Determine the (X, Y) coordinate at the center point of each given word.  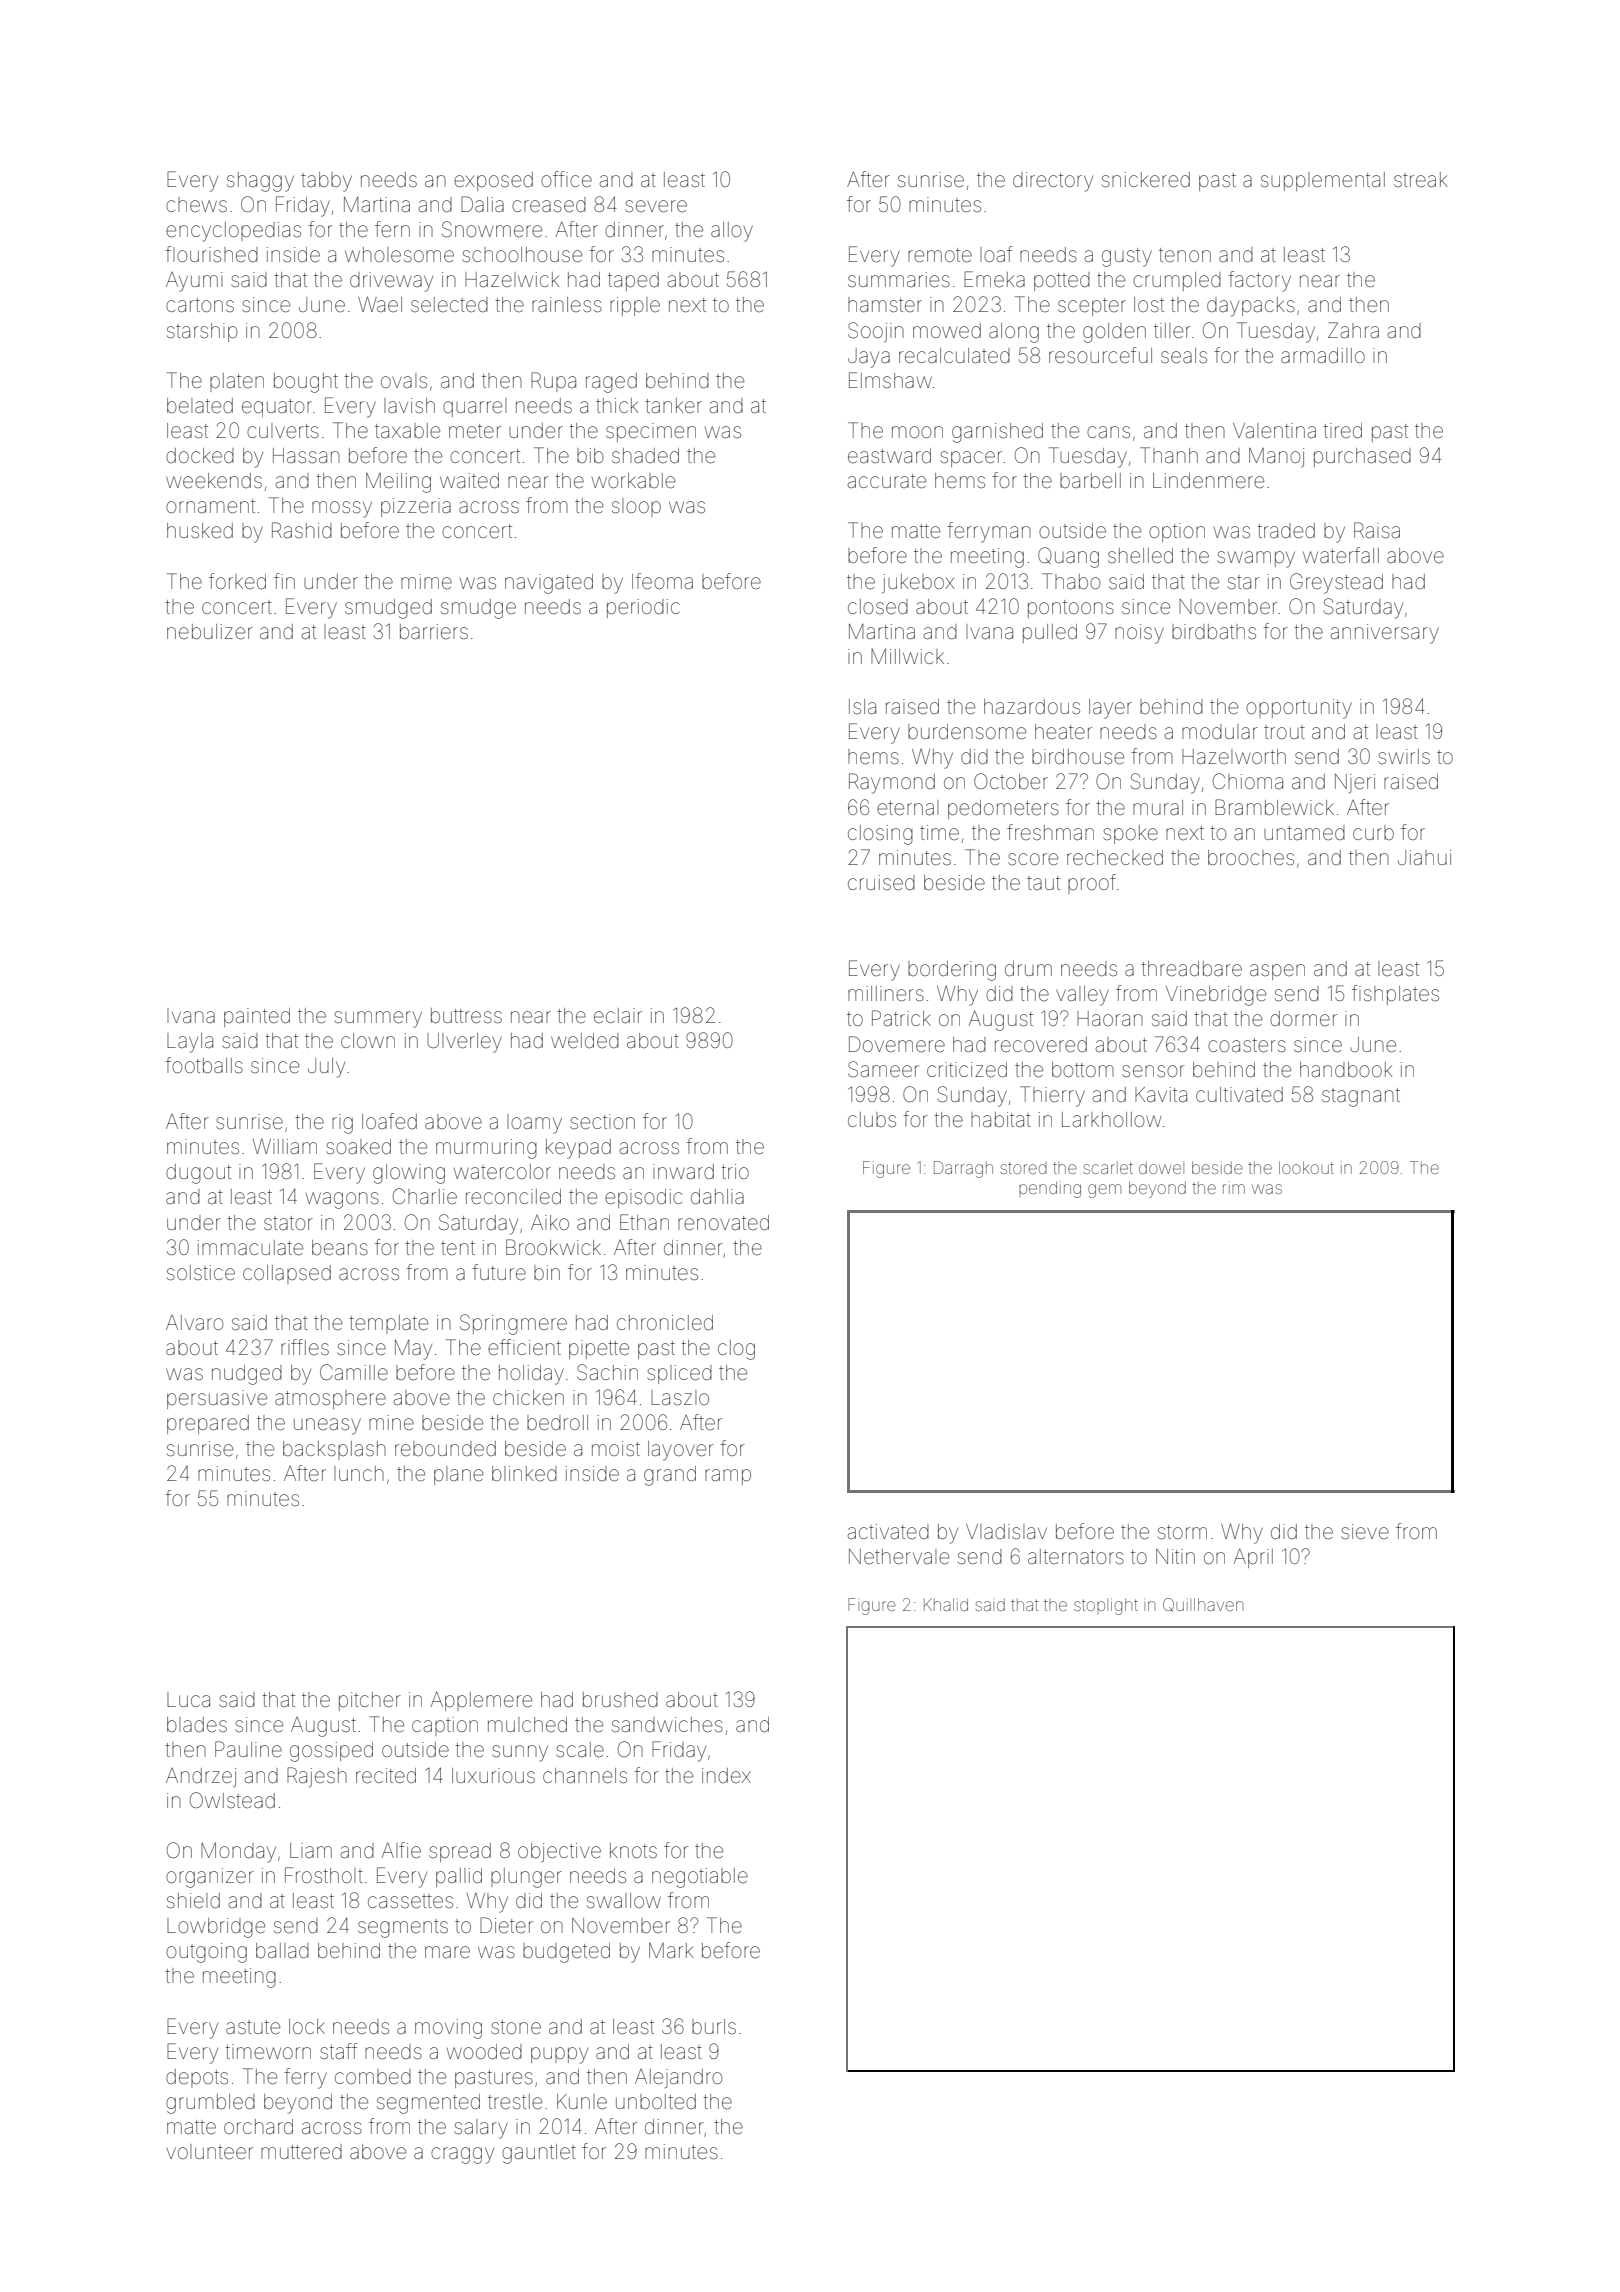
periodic (643, 608)
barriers (434, 631)
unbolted (656, 2102)
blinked (524, 1473)
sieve (1365, 1531)
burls (714, 2026)
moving (448, 2029)
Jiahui (1424, 857)
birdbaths (1214, 631)
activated (888, 1531)
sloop (636, 507)
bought (306, 383)
